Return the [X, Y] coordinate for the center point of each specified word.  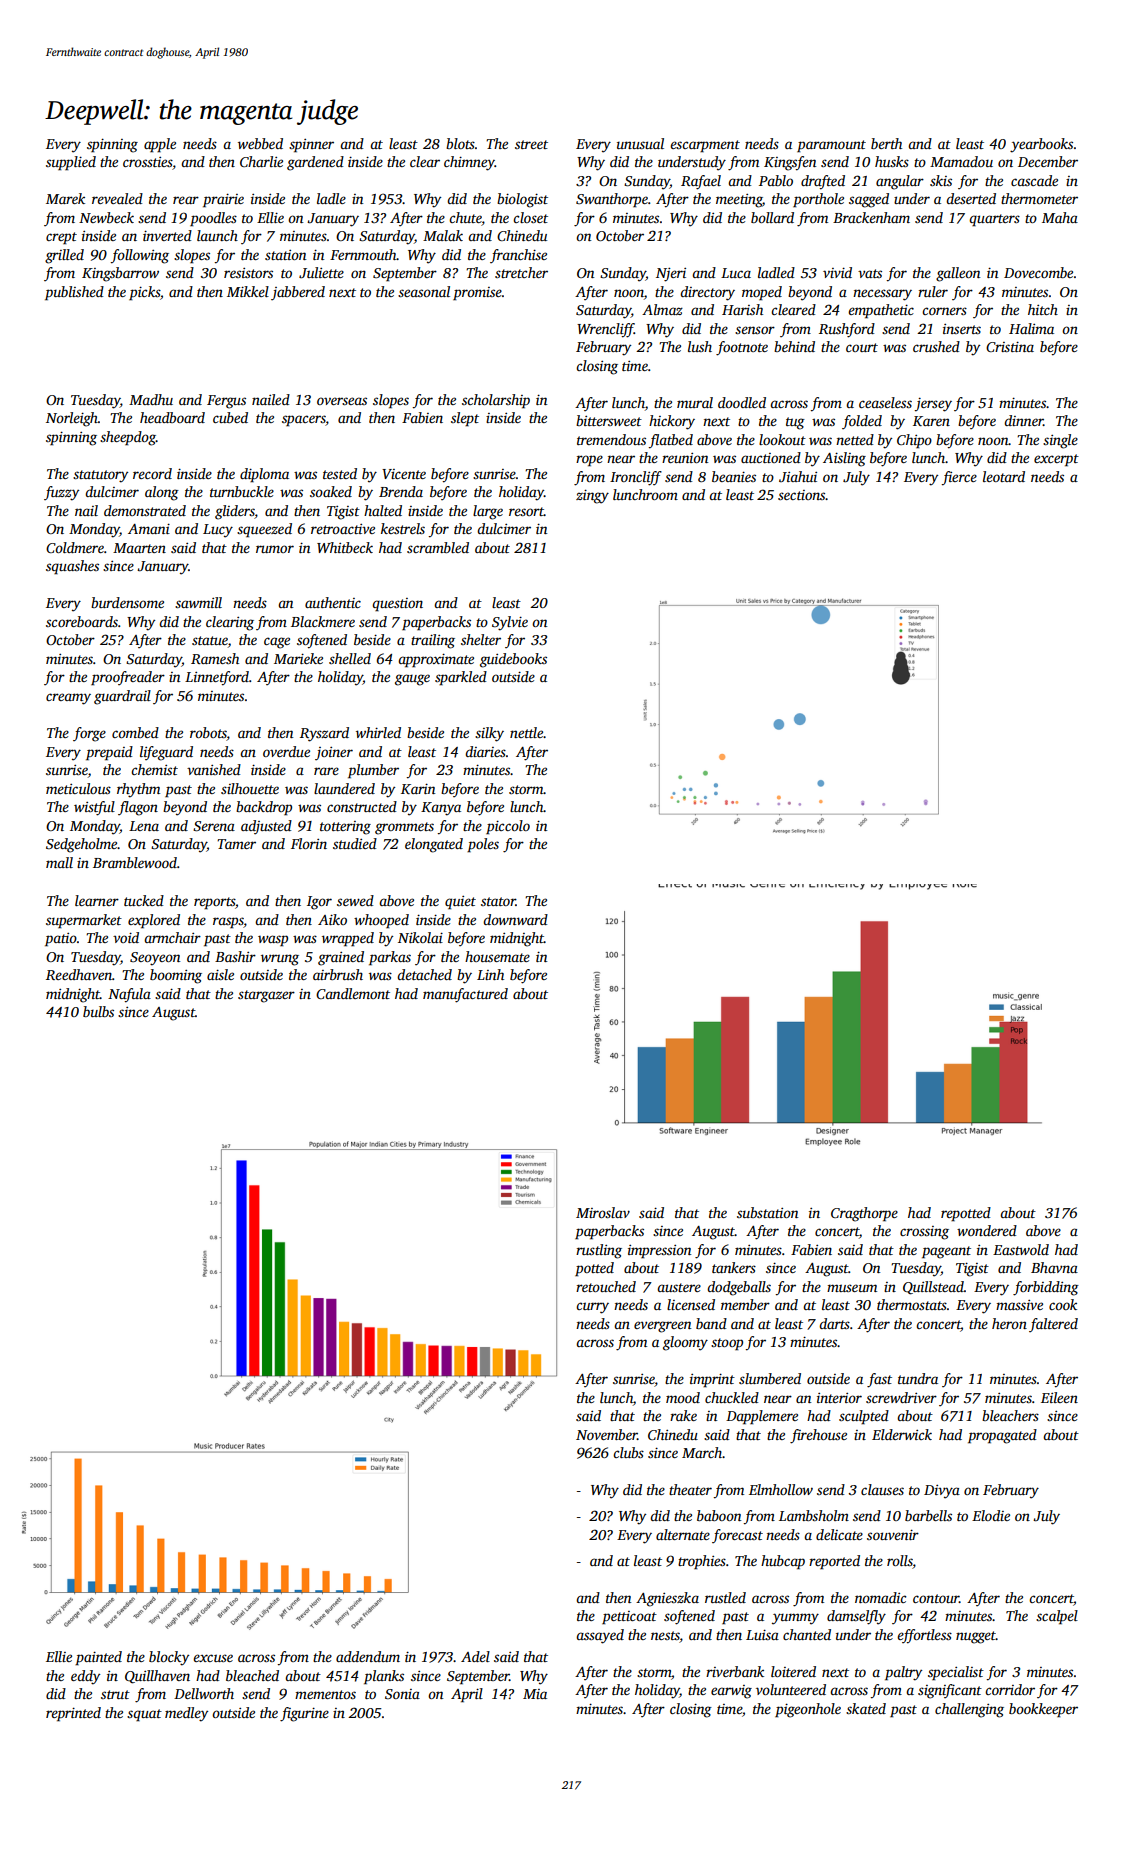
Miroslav [603, 1212]
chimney [469, 163]
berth [886, 143]
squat [144, 1715]
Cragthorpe [864, 1214]
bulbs [98, 1011]
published [74, 293]
